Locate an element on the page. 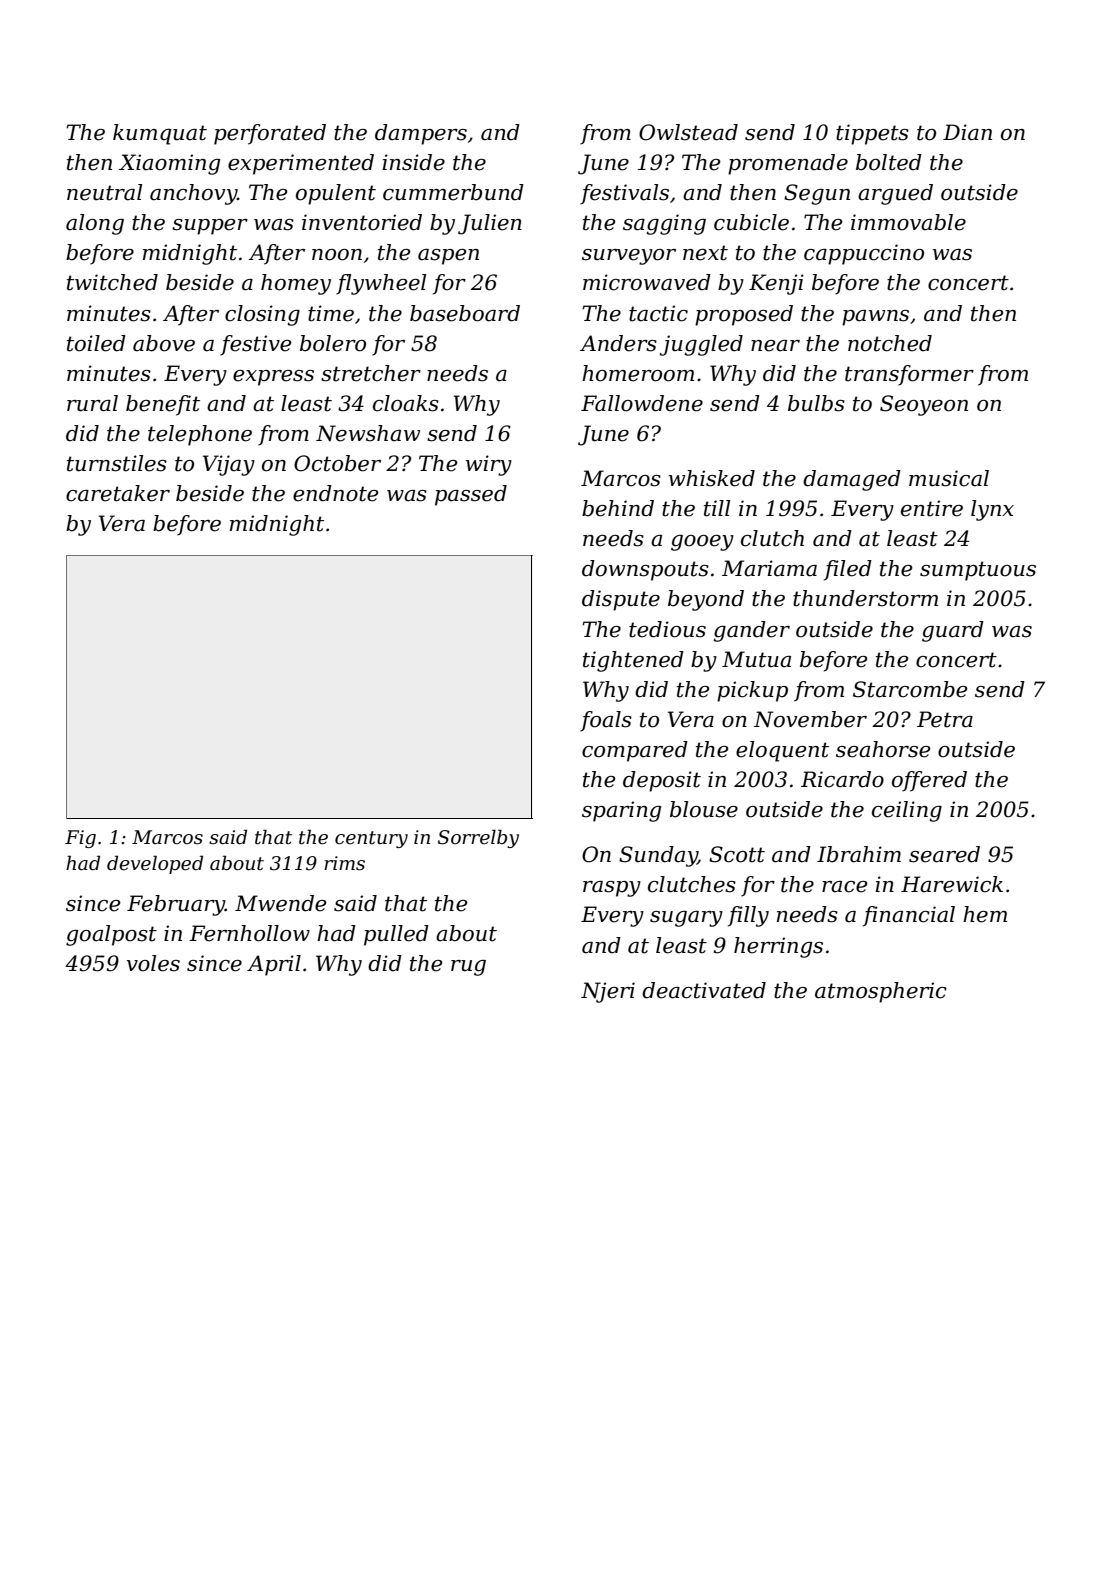 This page has height=1575, width=1114. Owlstead is located at coordinates (688, 132).
